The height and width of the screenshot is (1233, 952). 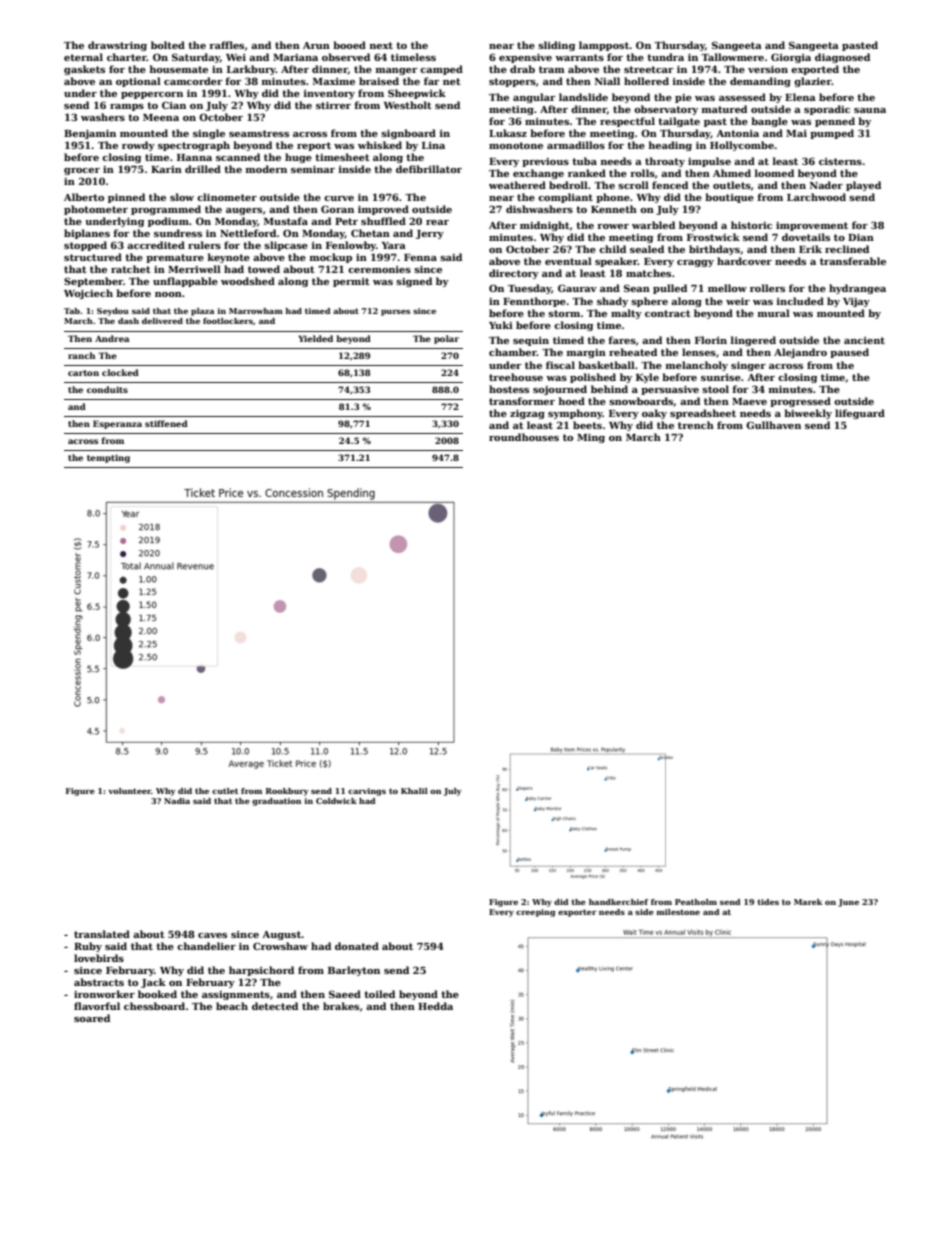 What do you see at coordinates (381, 45) in the screenshot?
I see `next` at bounding box center [381, 45].
